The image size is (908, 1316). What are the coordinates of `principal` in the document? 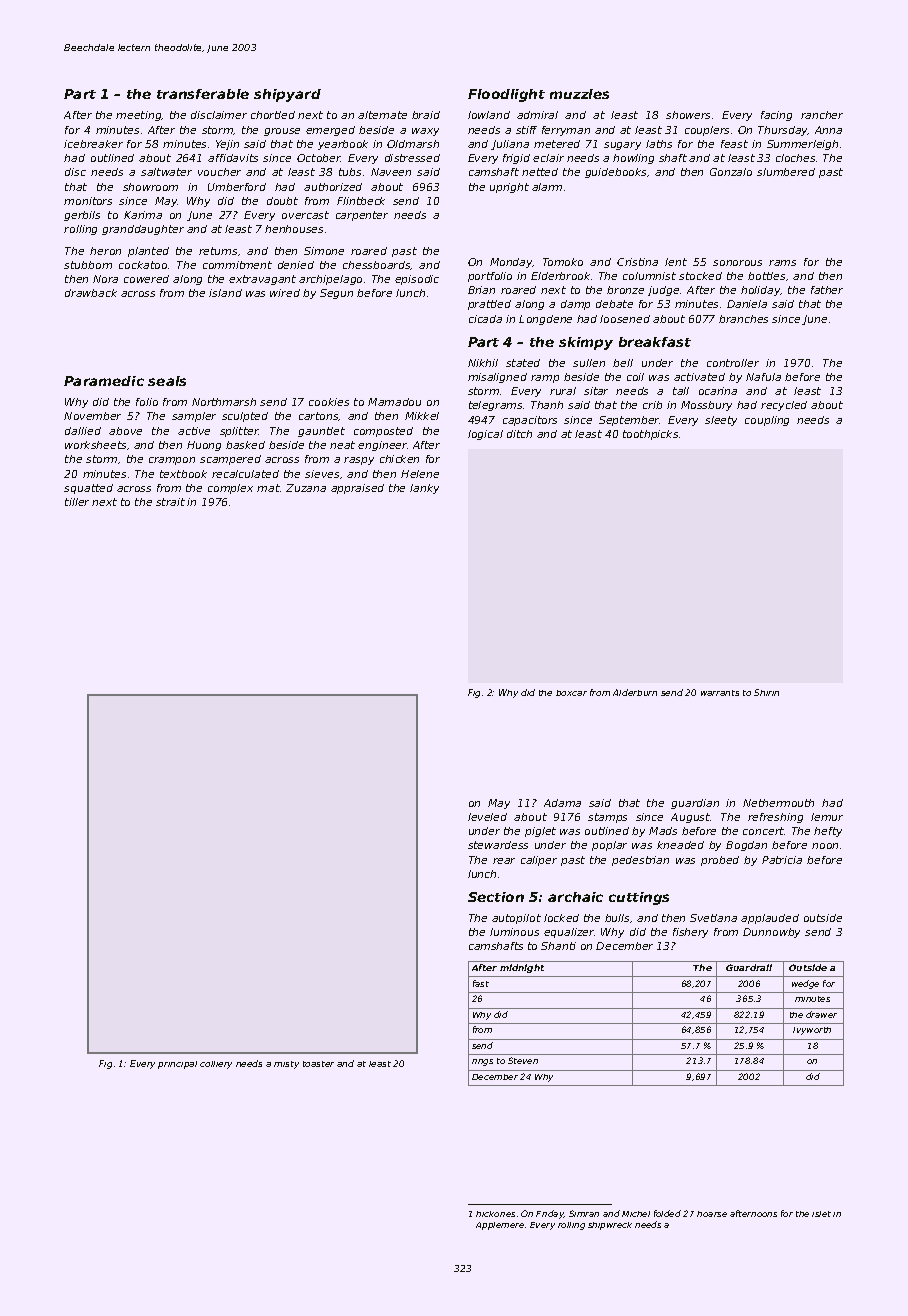 It's located at (177, 1065).
